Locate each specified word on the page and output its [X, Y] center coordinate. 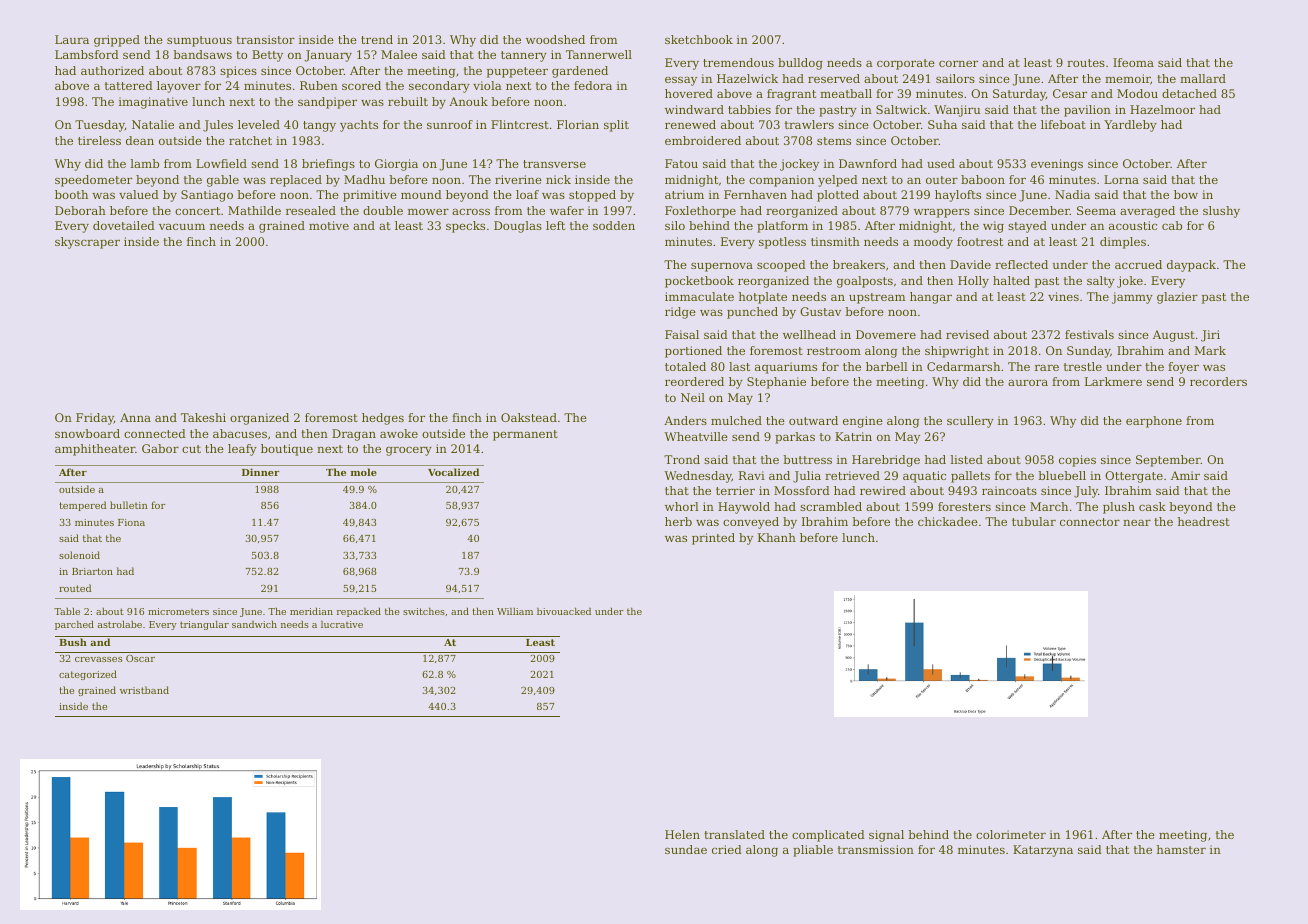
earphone [1154, 422]
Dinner [261, 472]
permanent [525, 435]
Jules [218, 126]
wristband [144, 690]
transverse [554, 164]
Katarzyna [1043, 851]
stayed [1027, 227]
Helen [682, 834]
